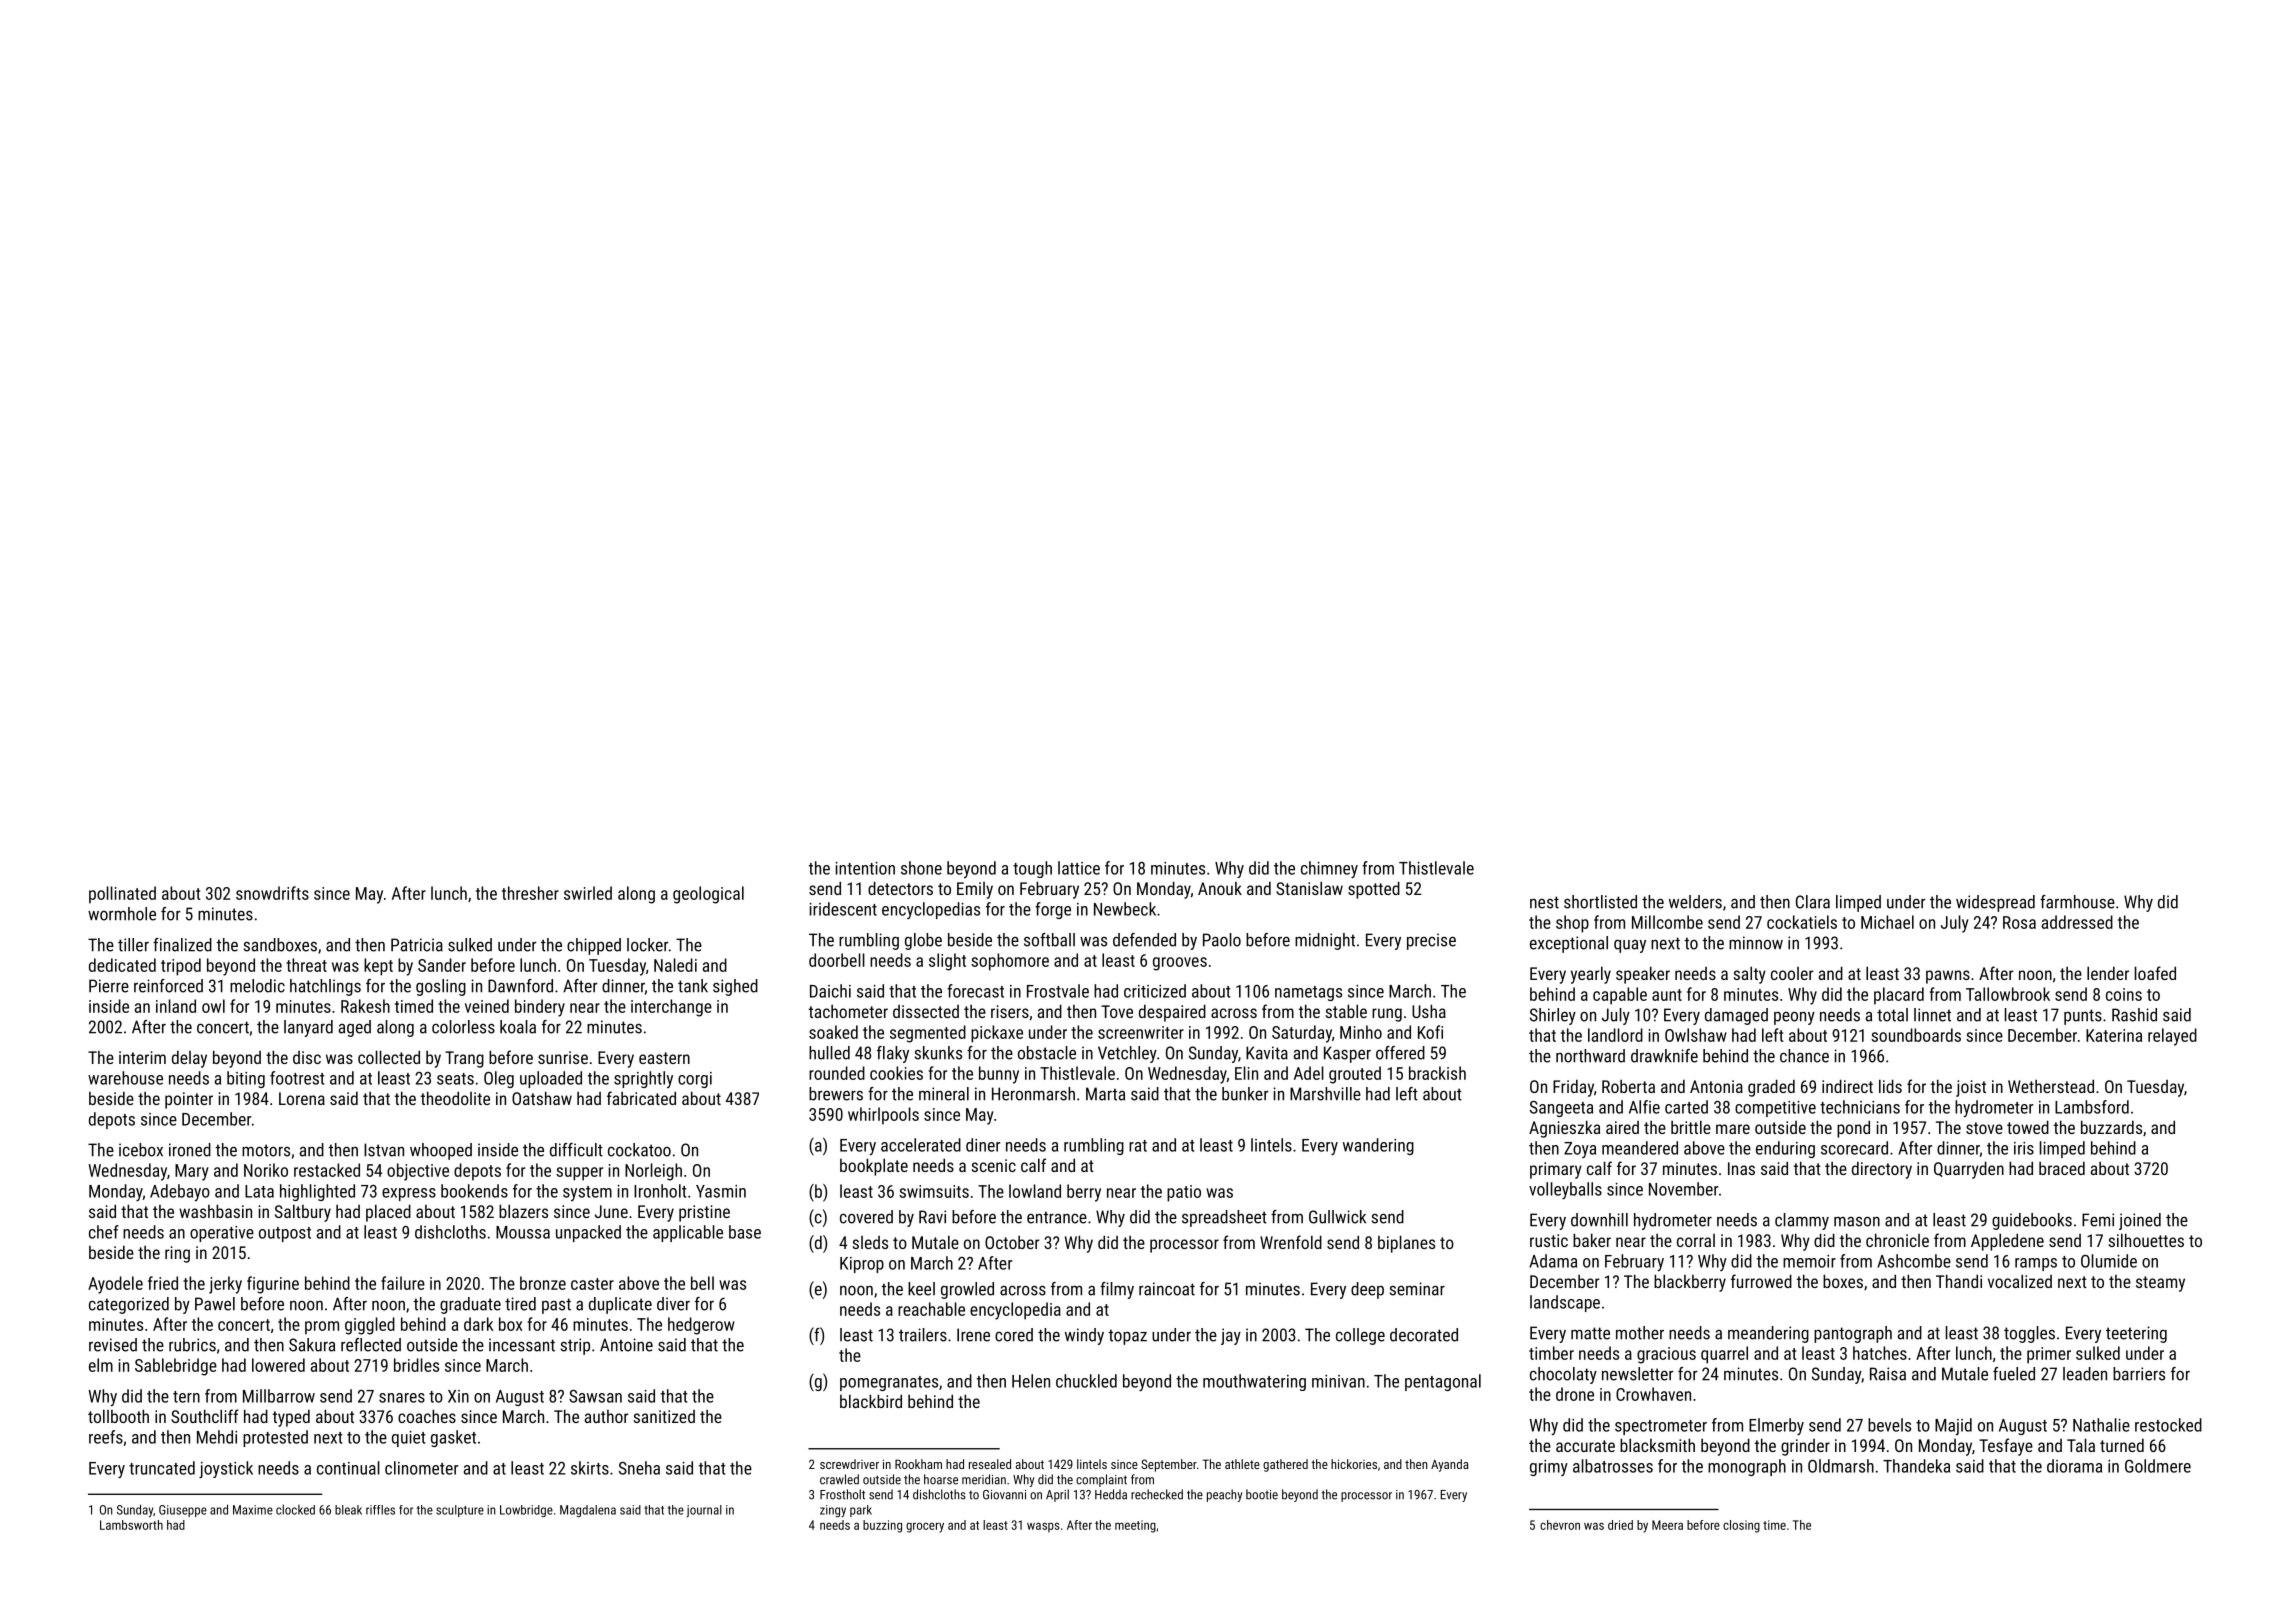 This document has height=1620, width=2292. I want to click on sophomore, so click(1010, 962).
